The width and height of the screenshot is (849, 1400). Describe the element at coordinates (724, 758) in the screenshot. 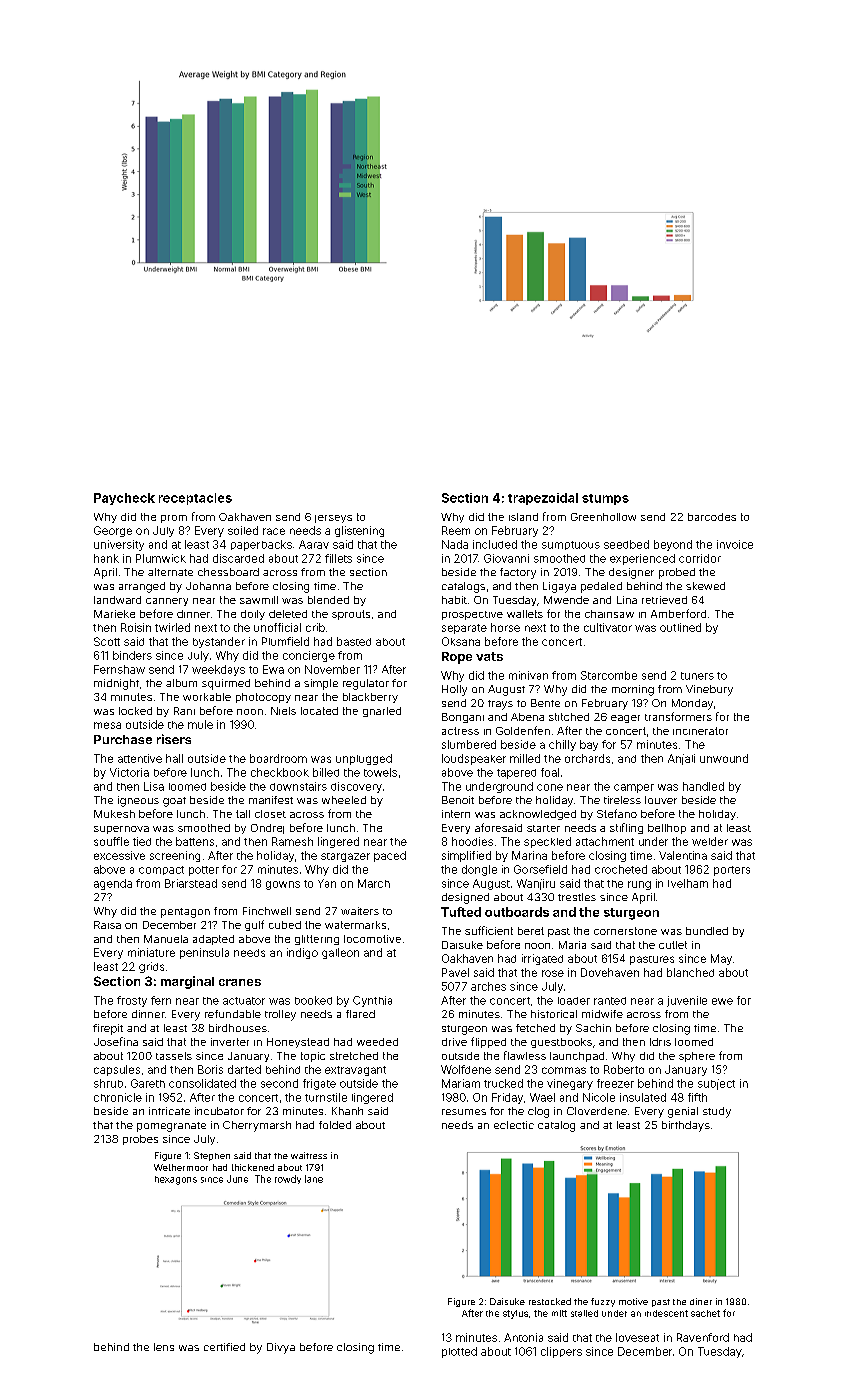

I see `unwound` at that location.
